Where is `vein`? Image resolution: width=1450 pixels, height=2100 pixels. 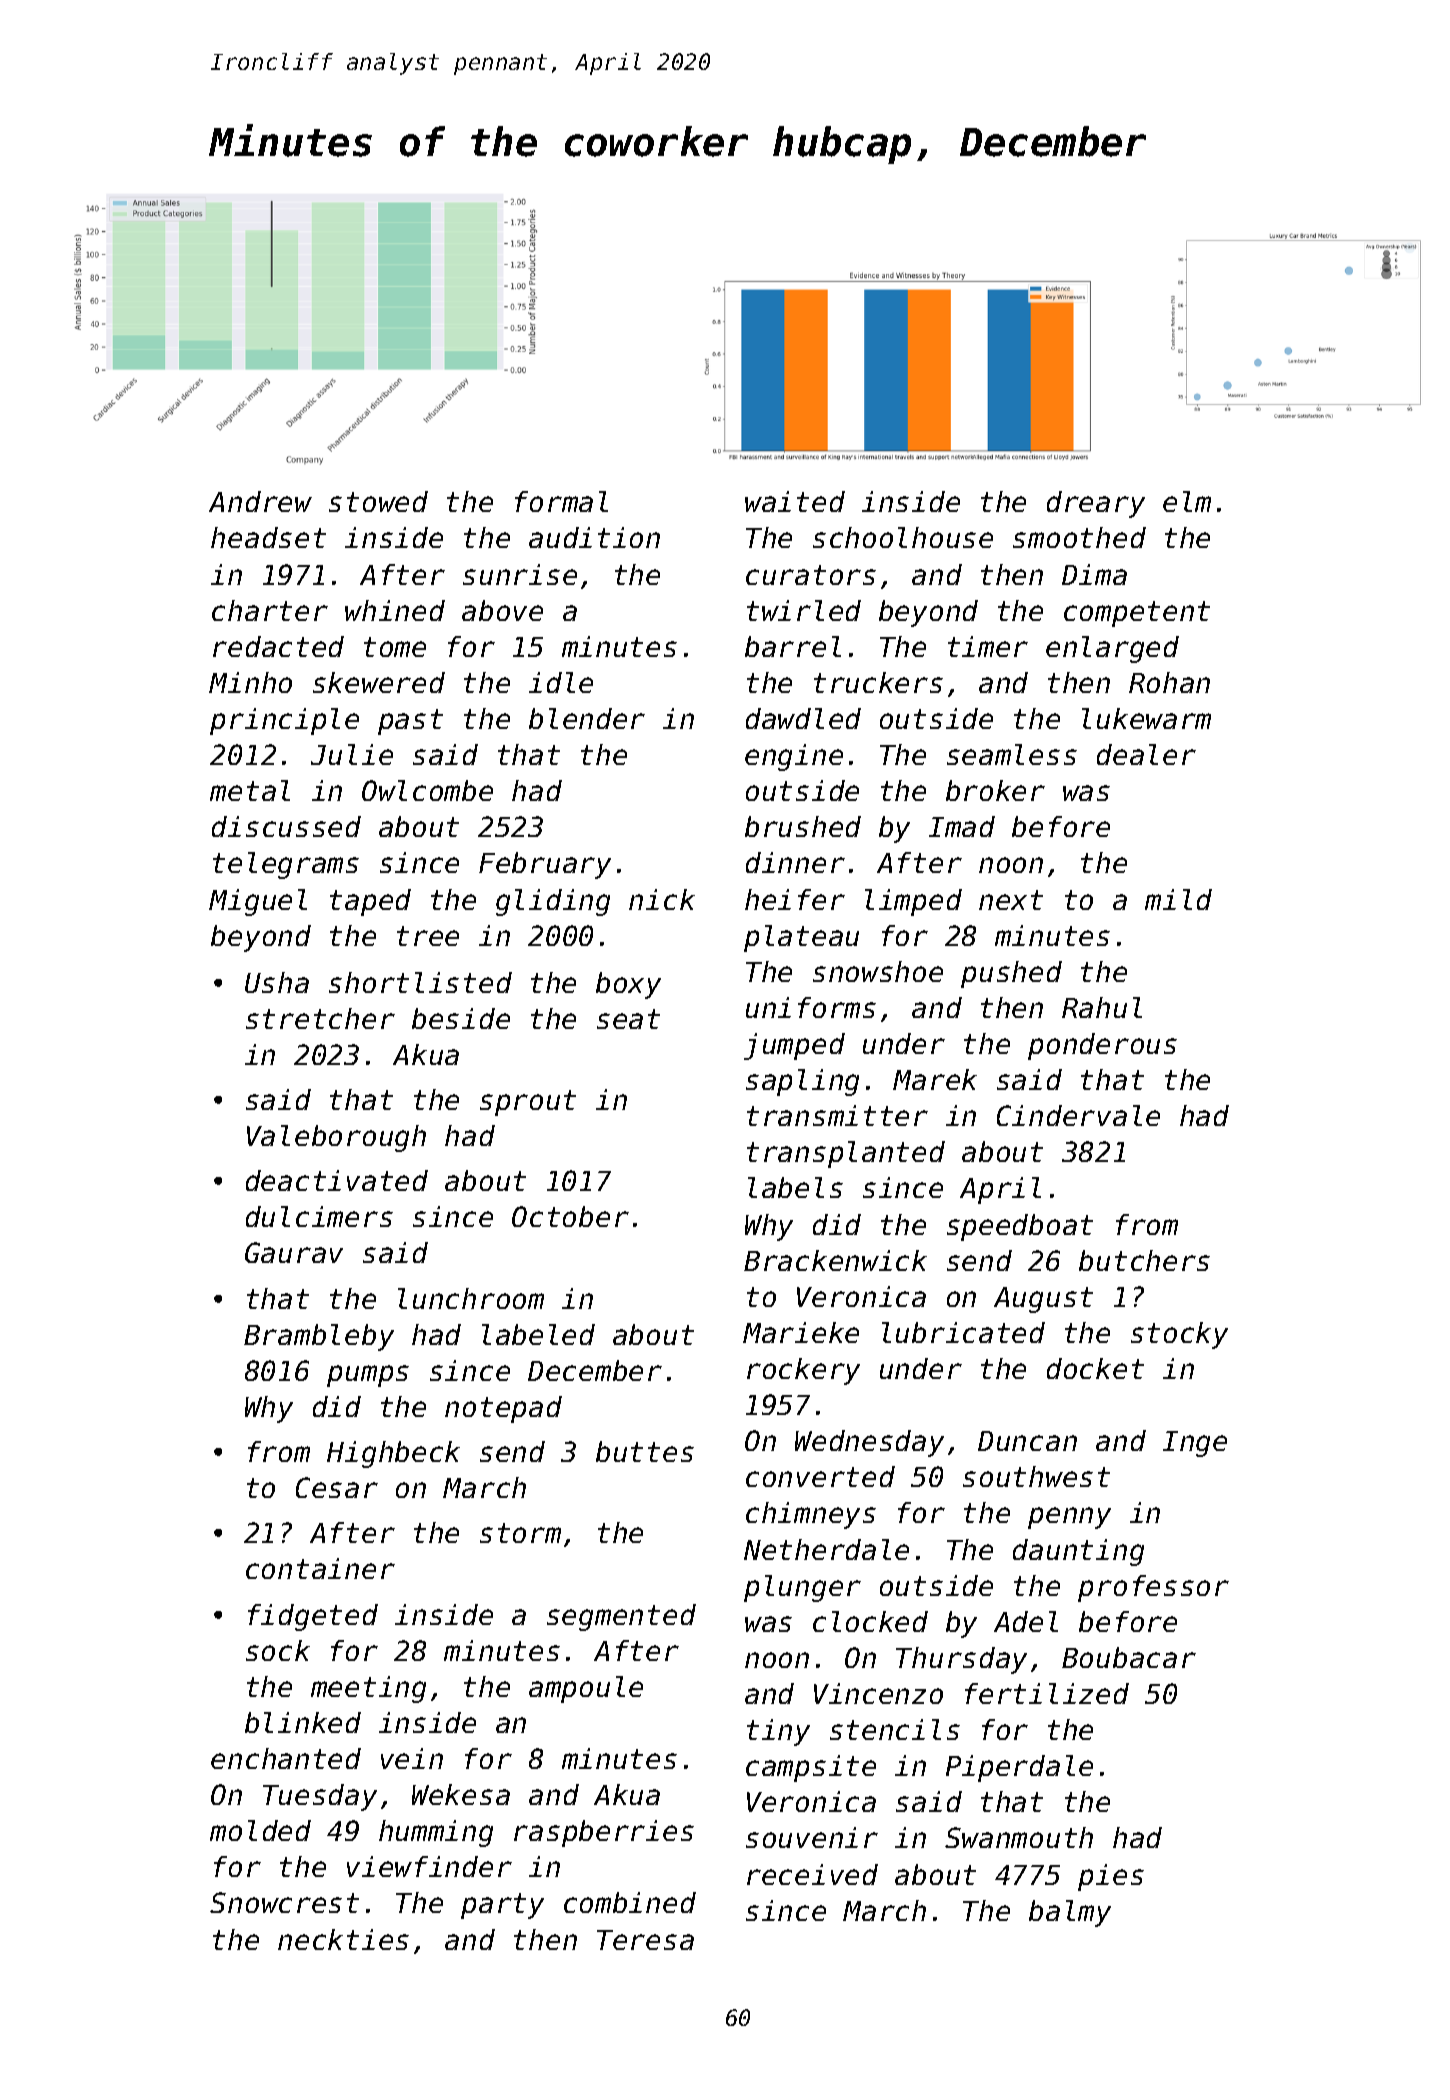
vein is located at coordinates (412, 1758).
